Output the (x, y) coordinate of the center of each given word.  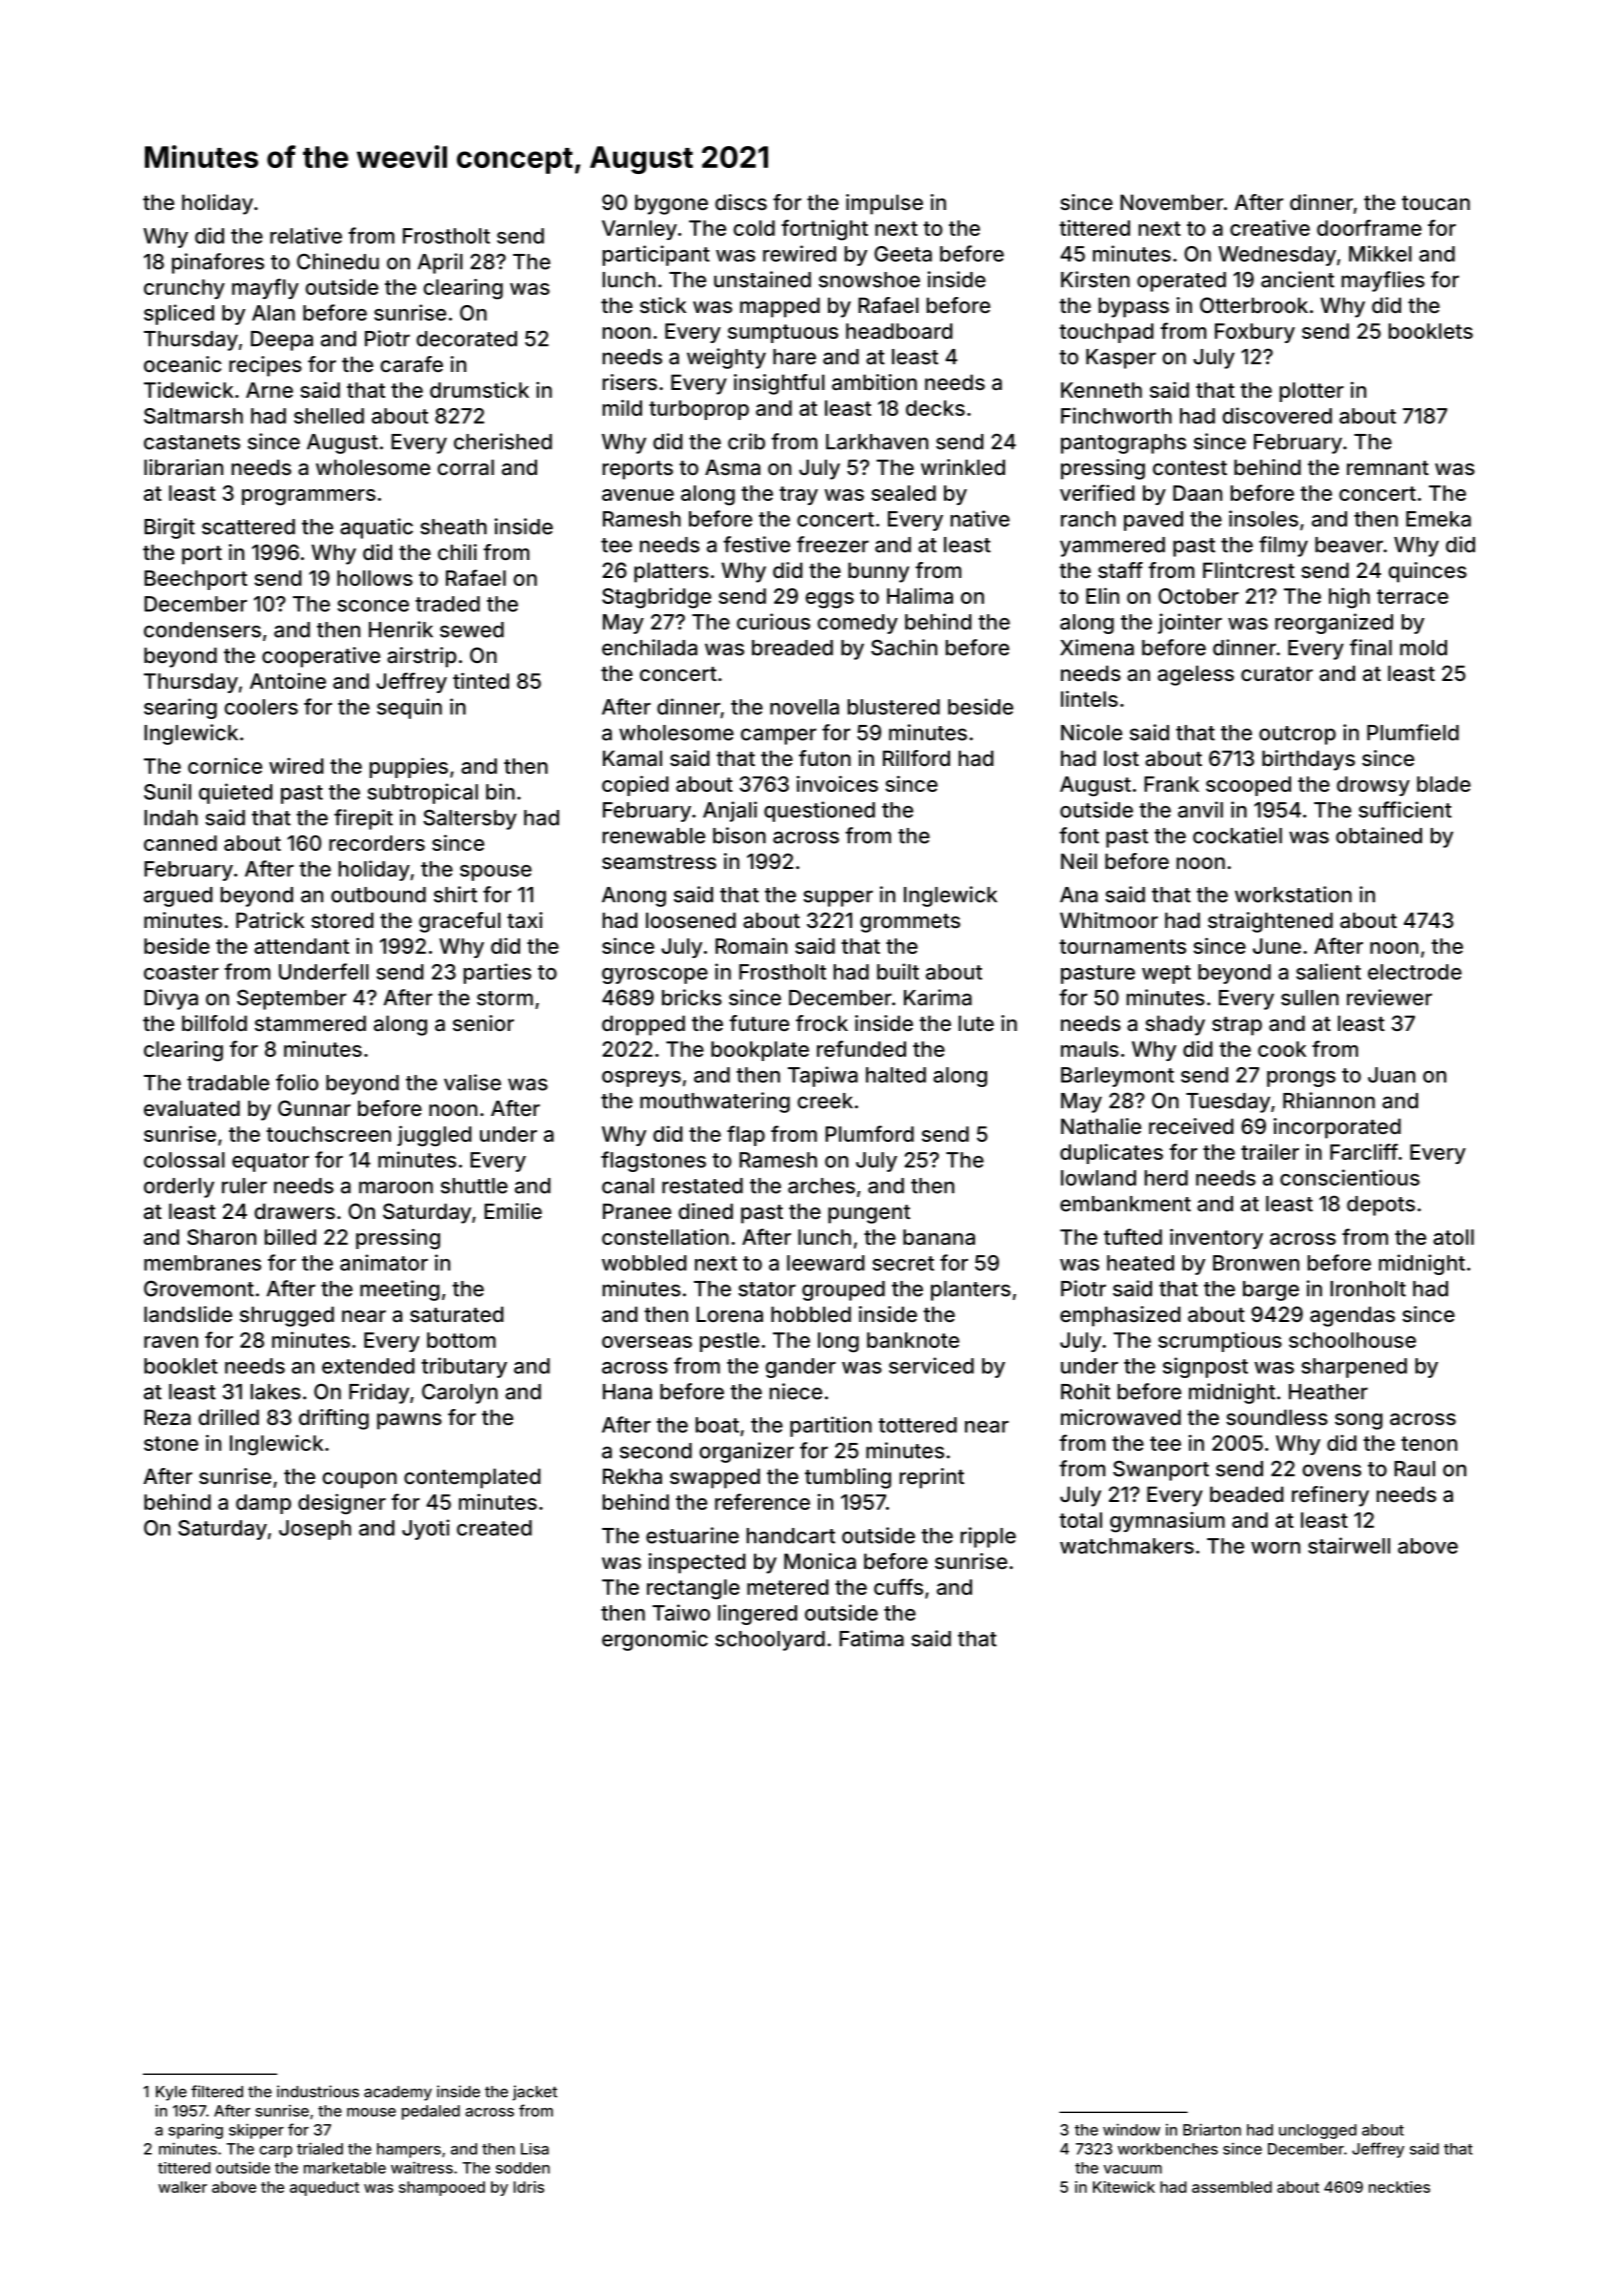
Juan (1391, 1075)
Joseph (315, 1530)
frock (822, 1023)
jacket (534, 2093)
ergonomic (655, 1640)
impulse (884, 204)
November (1171, 202)
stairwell (1349, 1545)
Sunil (167, 791)
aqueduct (324, 2188)
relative (306, 235)
